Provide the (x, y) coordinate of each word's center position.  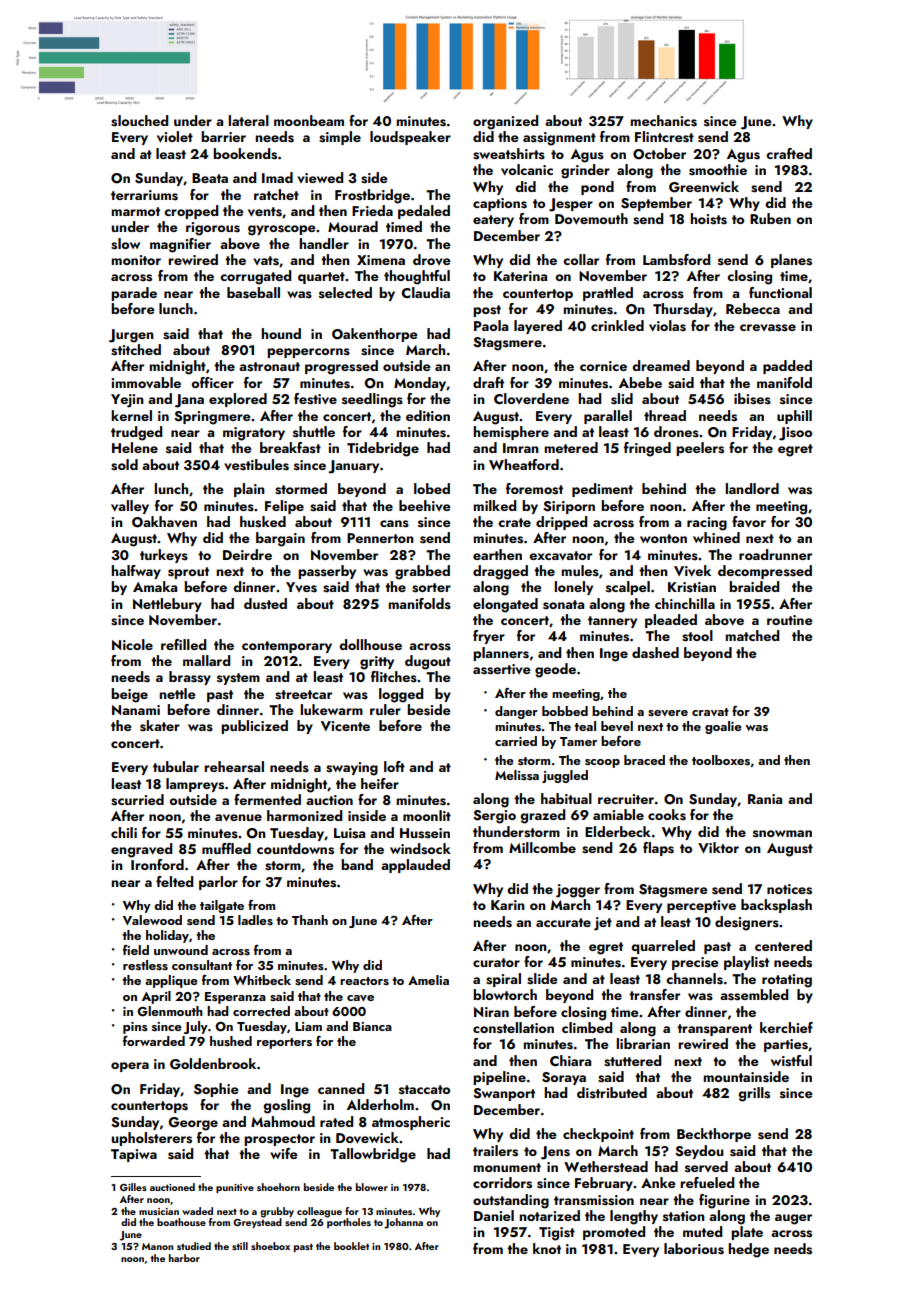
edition (428, 415)
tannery (612, 622)
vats (266, 261)
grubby (277, 1212)
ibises (752, 399)
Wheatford (524, 464)
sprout (188, 573)
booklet (351, 1246)
